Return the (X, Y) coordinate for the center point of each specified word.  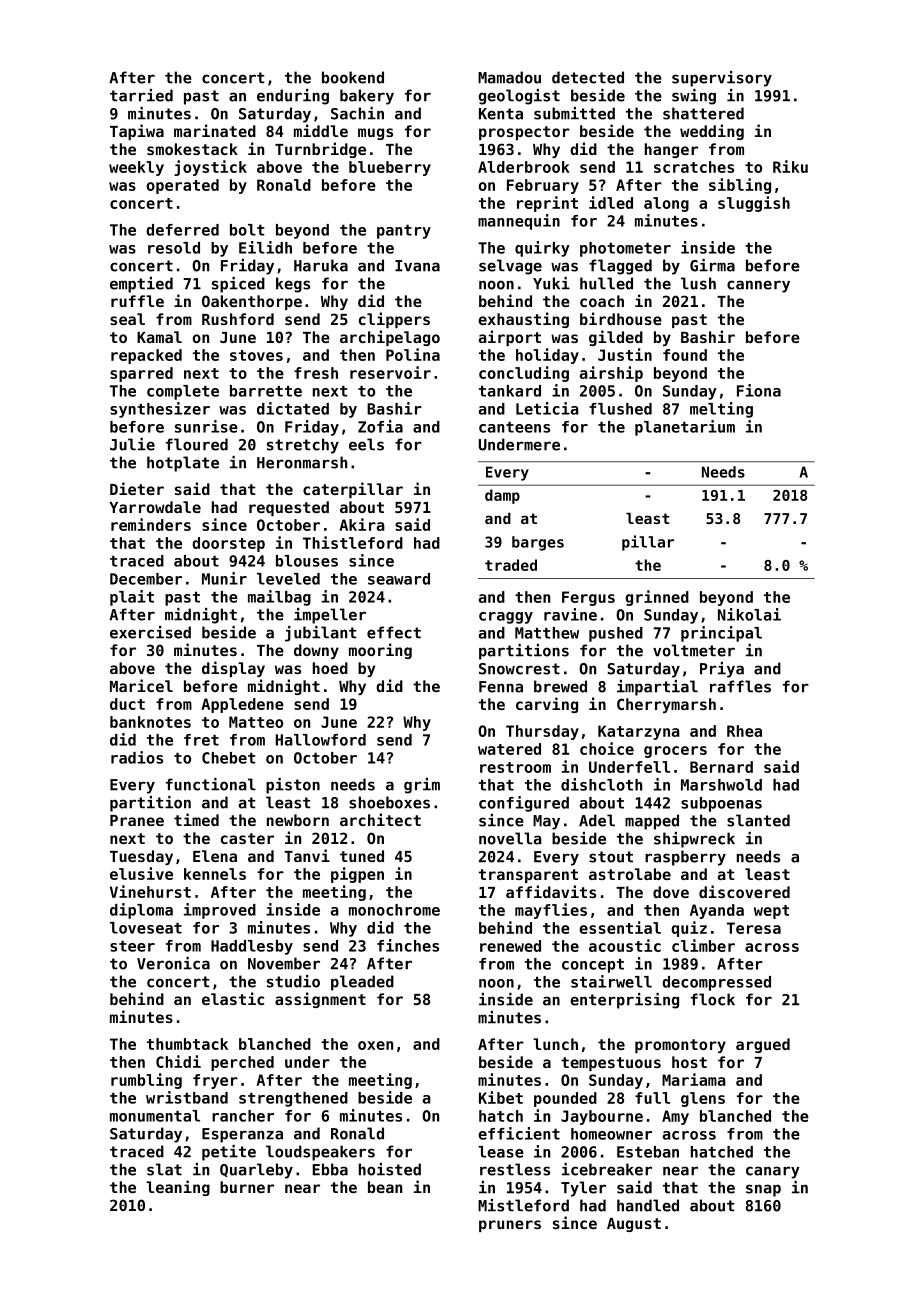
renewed (510, 946)
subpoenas (721, 804)
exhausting (523, 320)
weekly (136, 168)
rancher (243, 1116)
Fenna (501, 687)
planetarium (685, 428)
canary (773, 1172)
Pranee (137, 820)
